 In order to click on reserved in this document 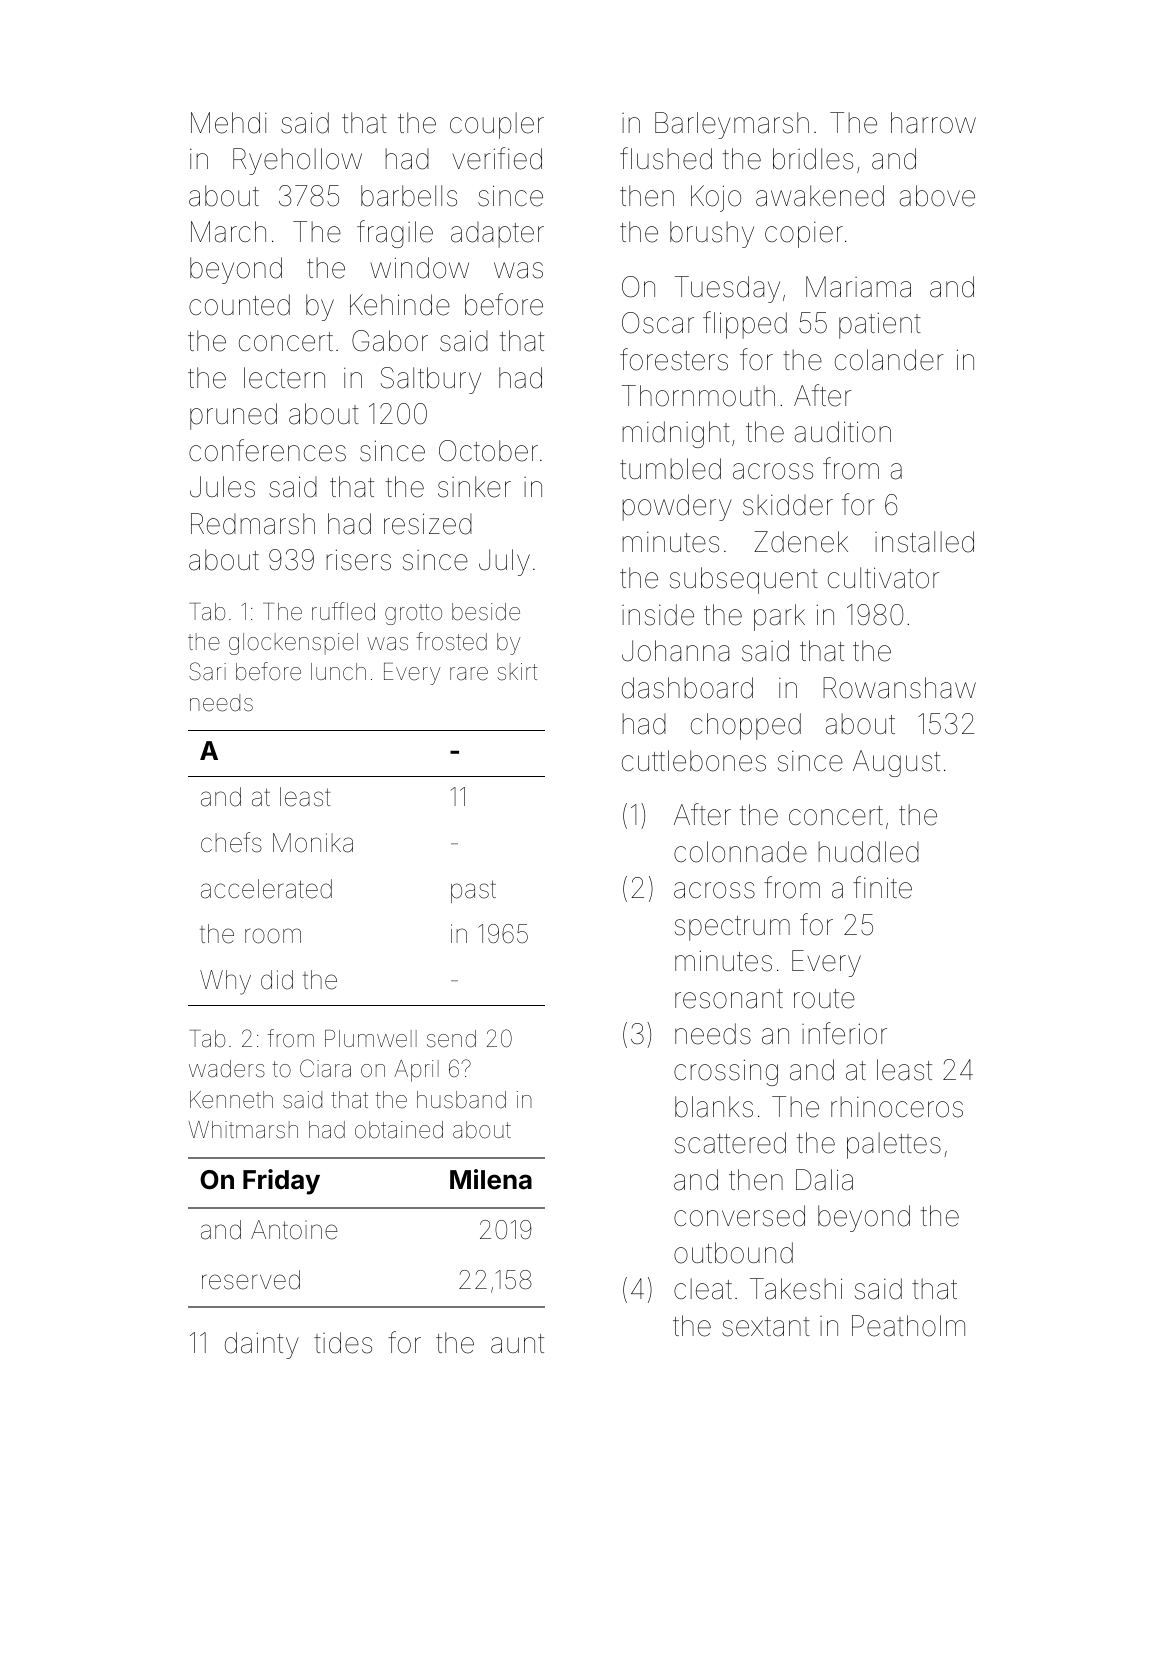, I will do `click(251, 1280)`.
